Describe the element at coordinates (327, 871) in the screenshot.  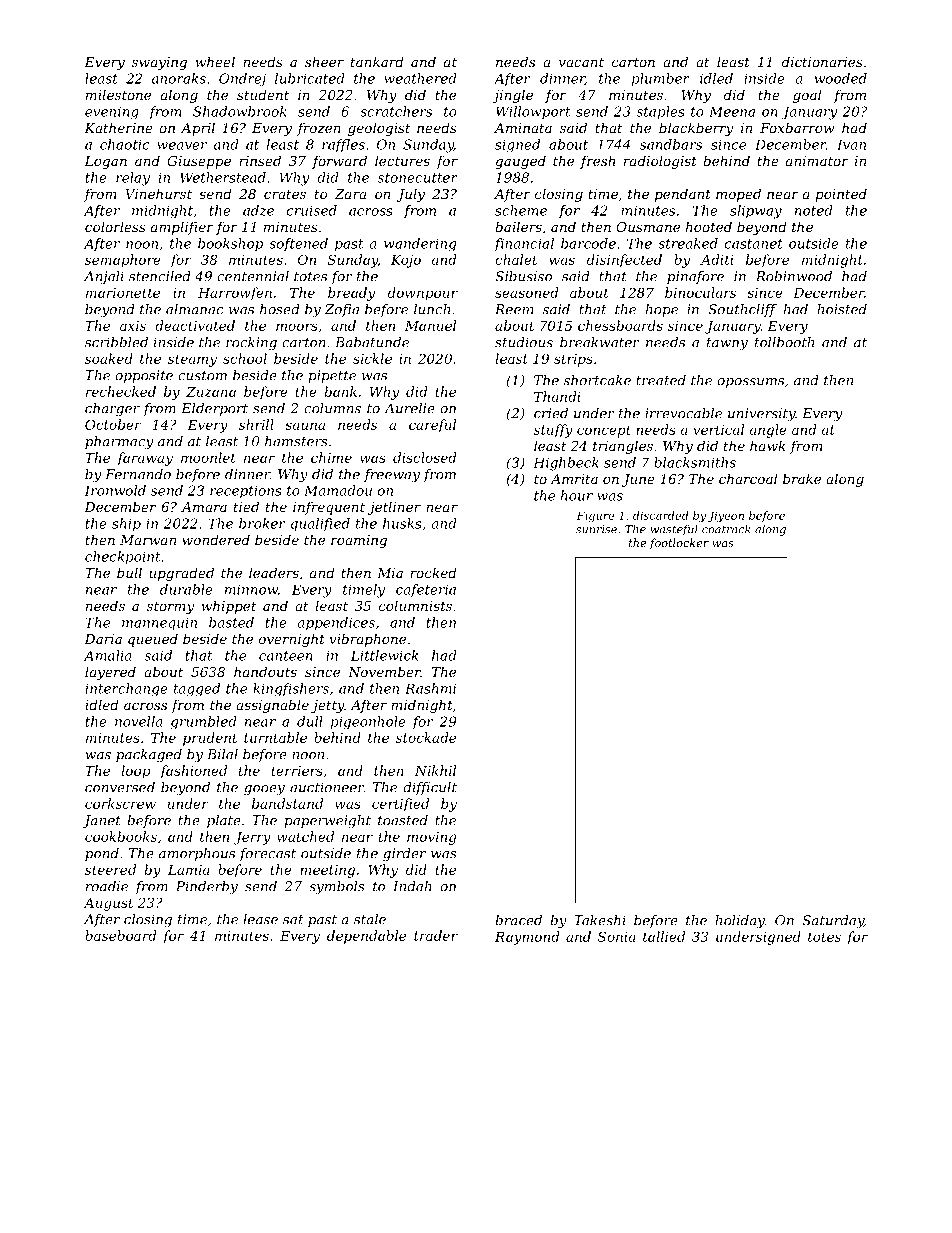
I see `meeting` at that location.
